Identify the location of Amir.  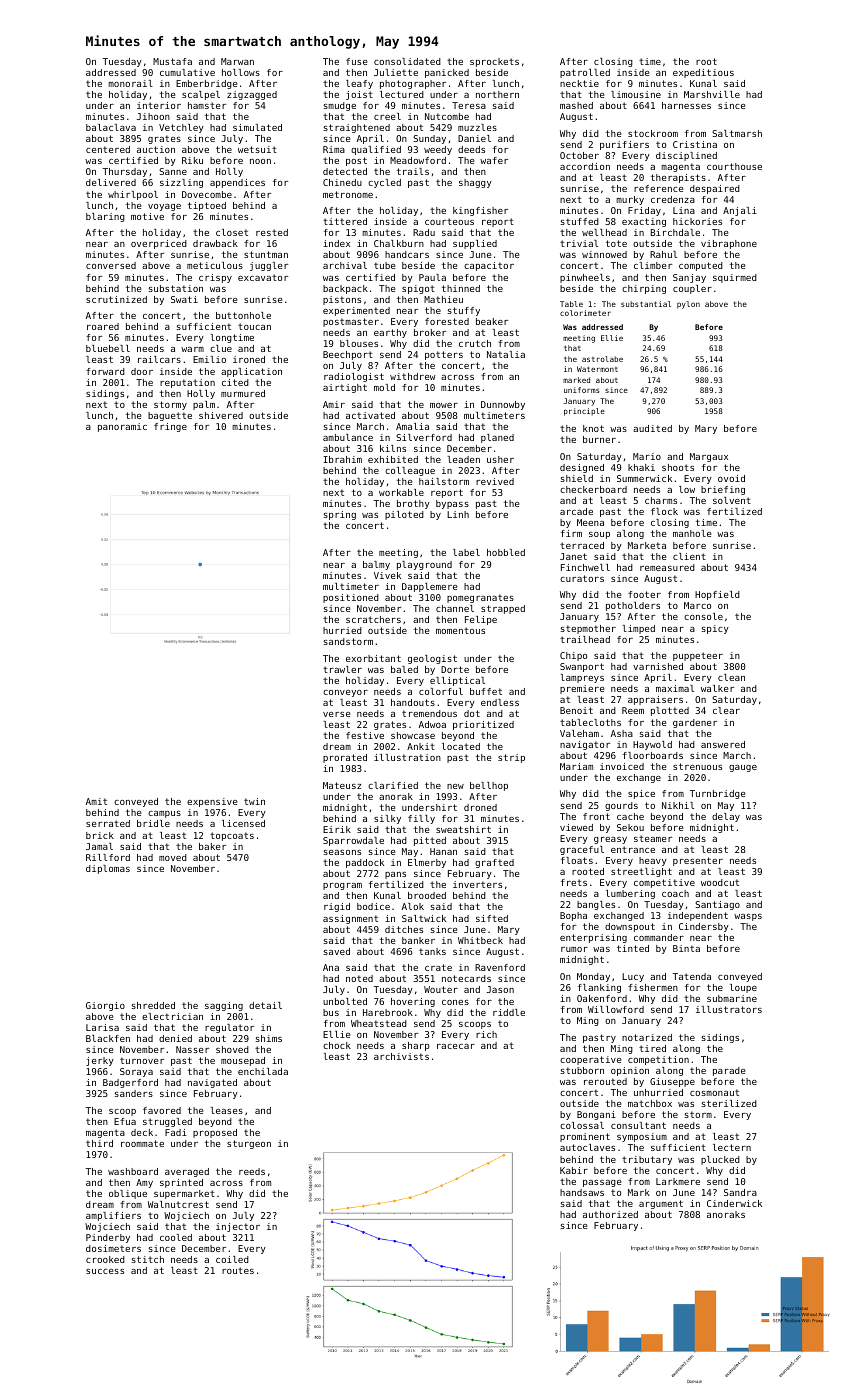
(334, 404).
